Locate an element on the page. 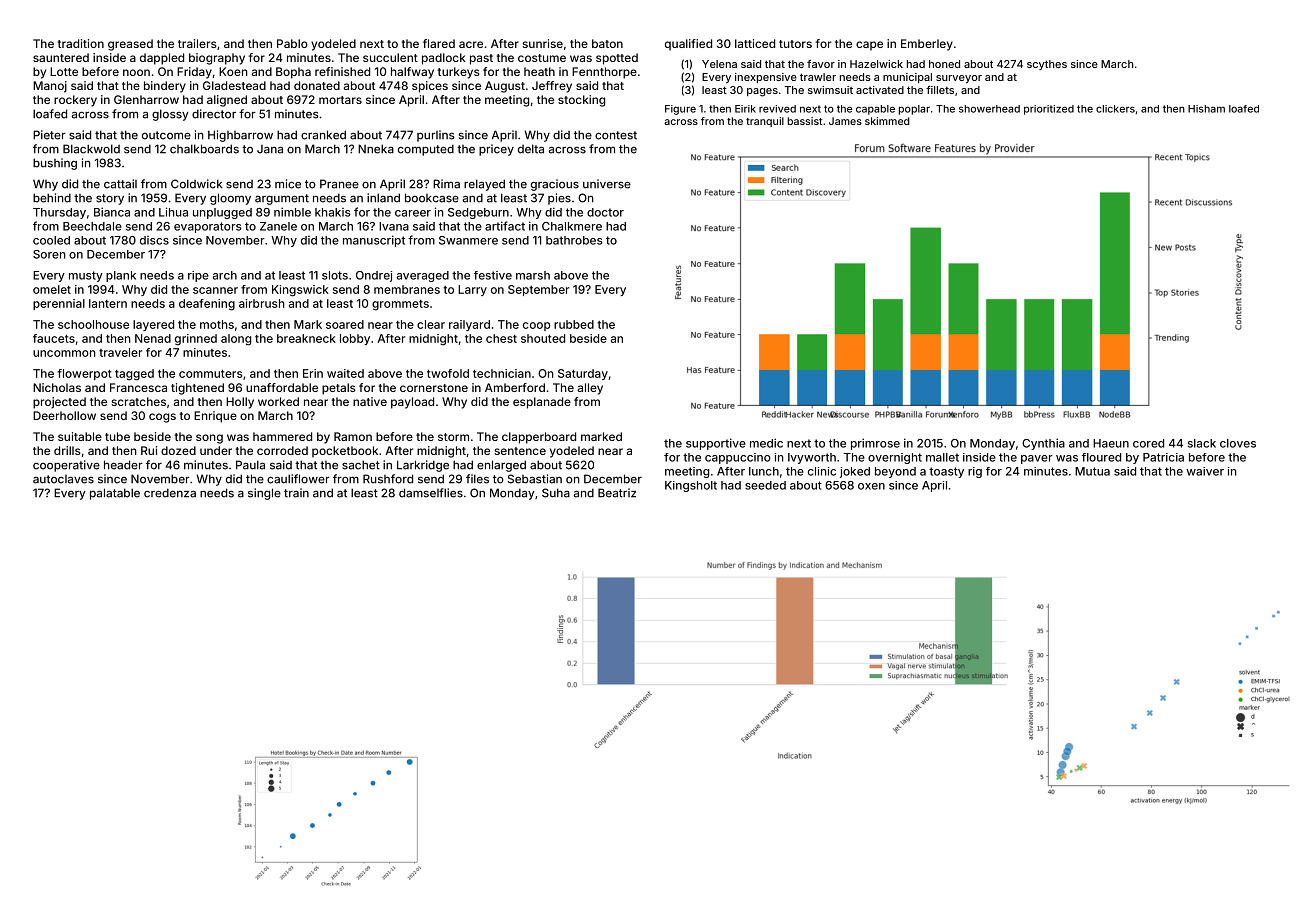  discs is located at coordinates (154, 240).
